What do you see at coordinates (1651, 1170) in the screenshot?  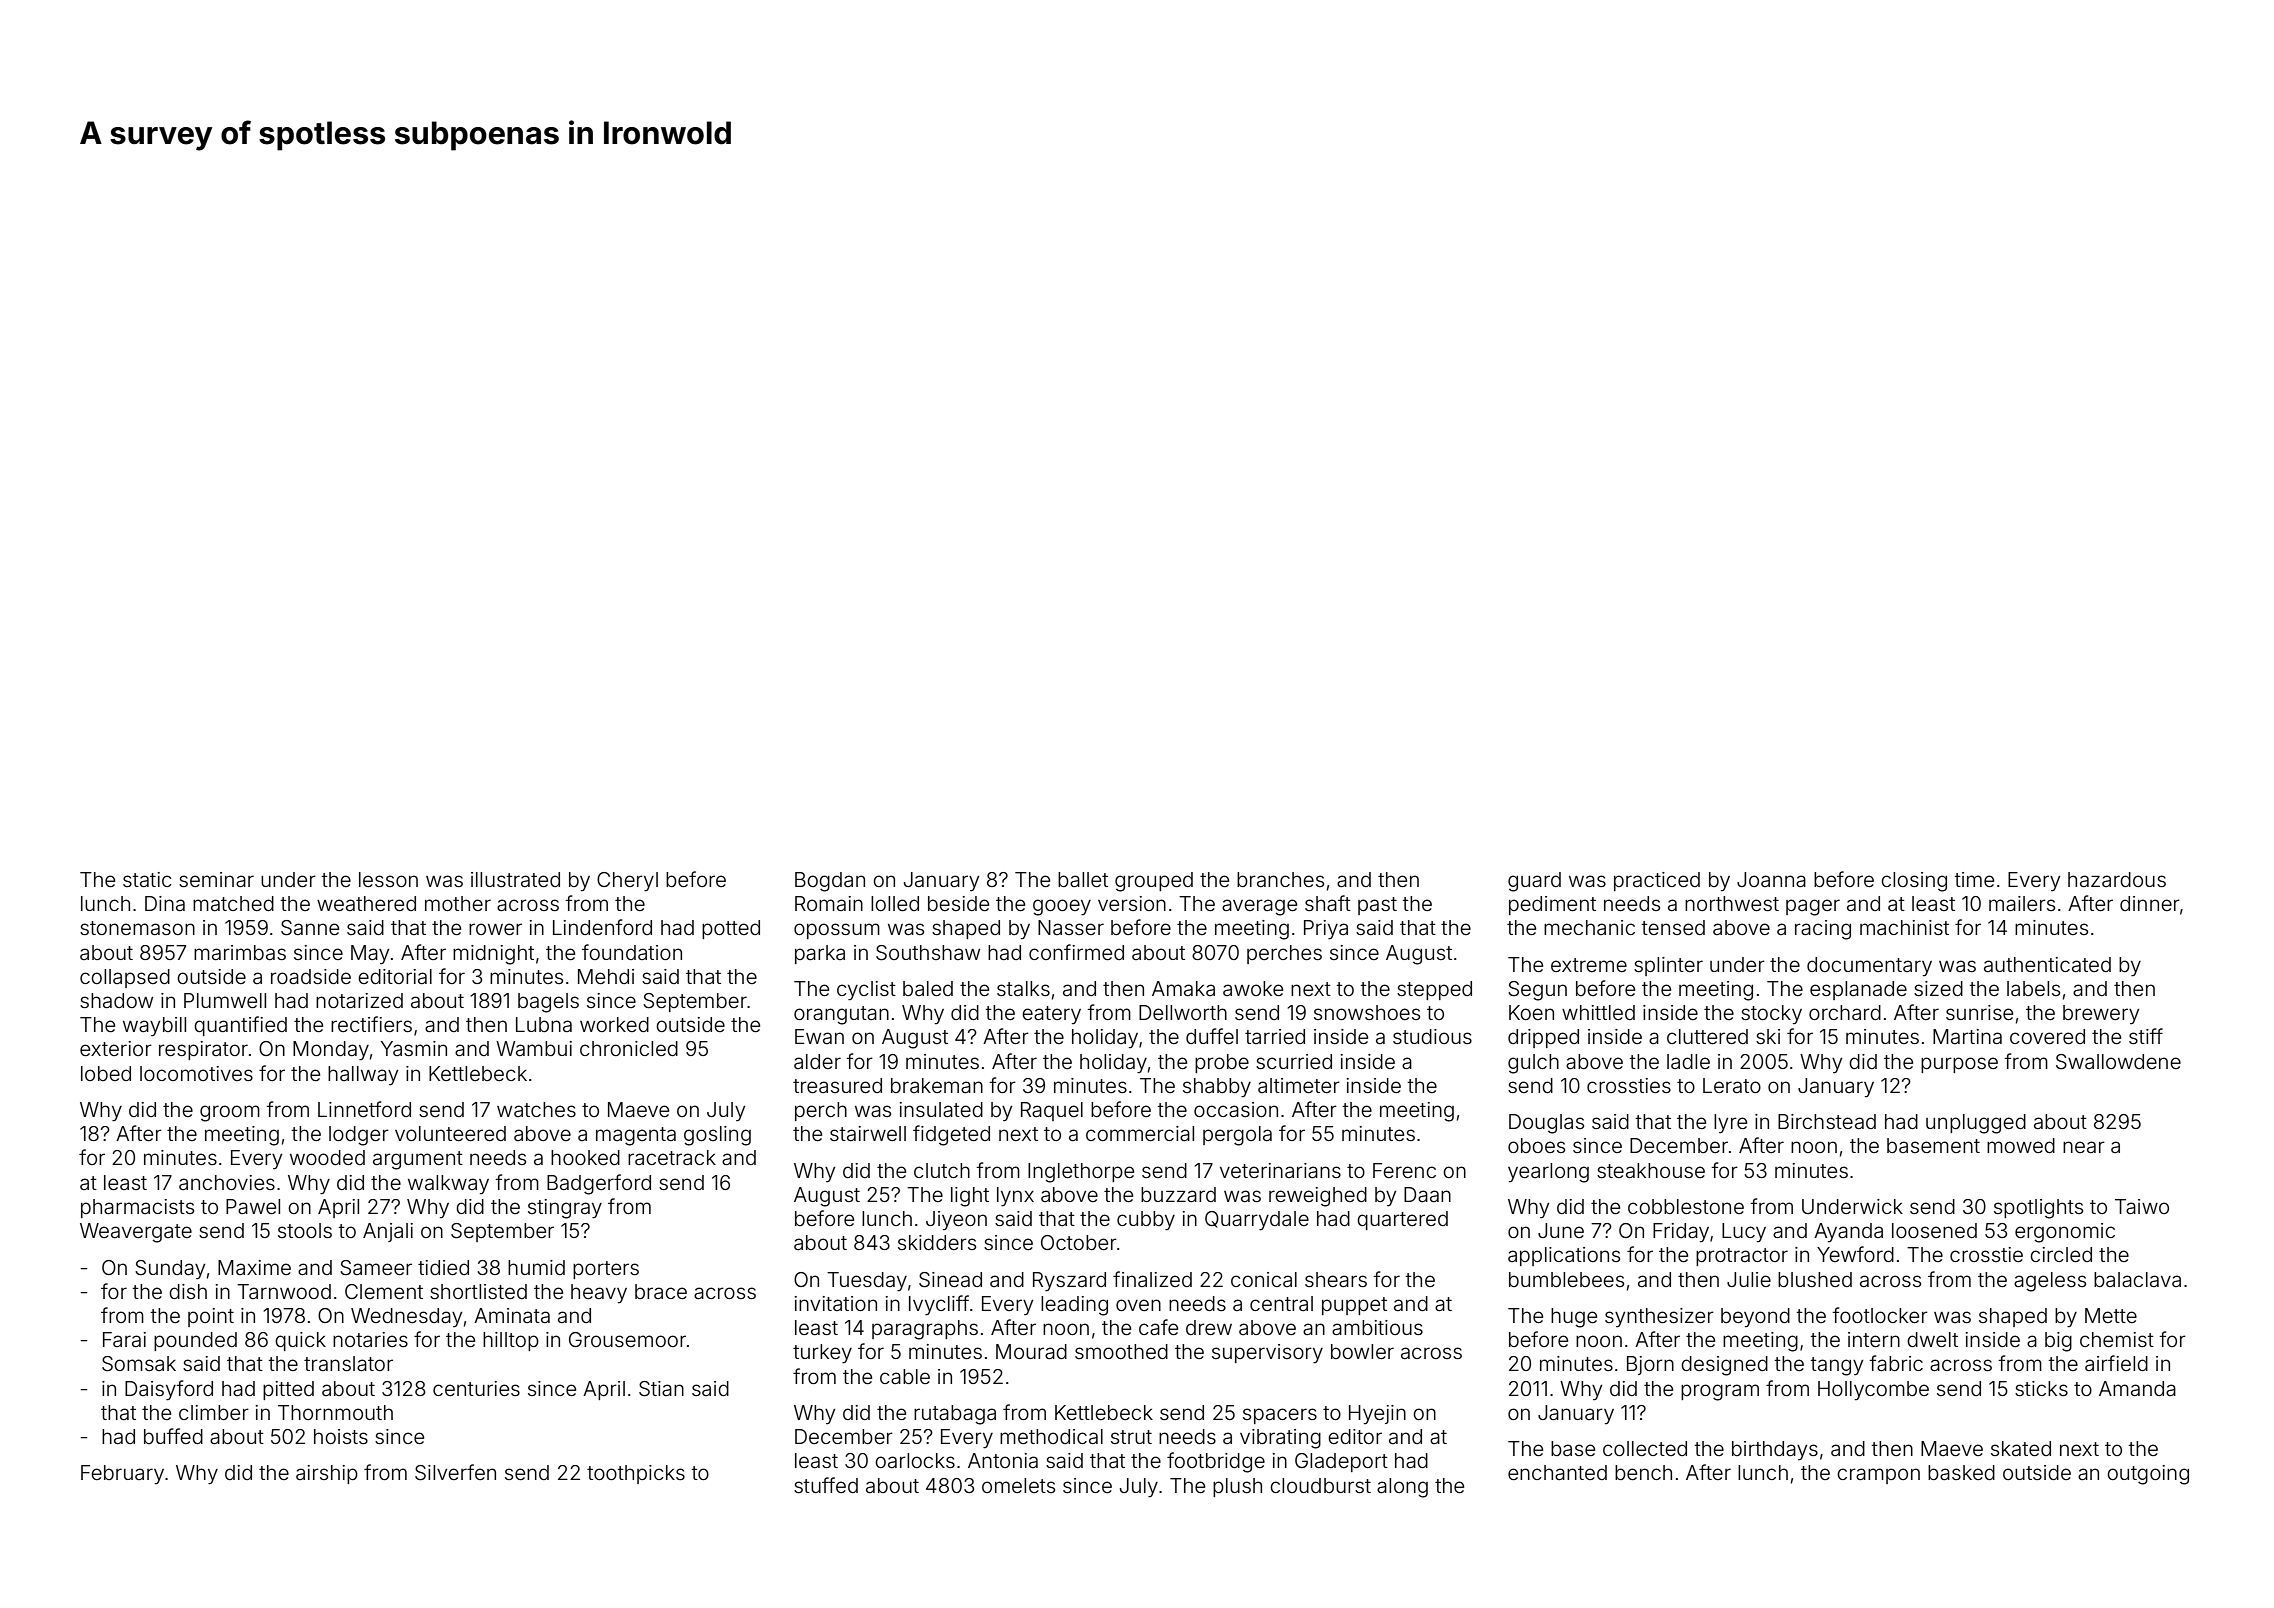 I see `steakhouse` at bounding box center [1651, 1170].
